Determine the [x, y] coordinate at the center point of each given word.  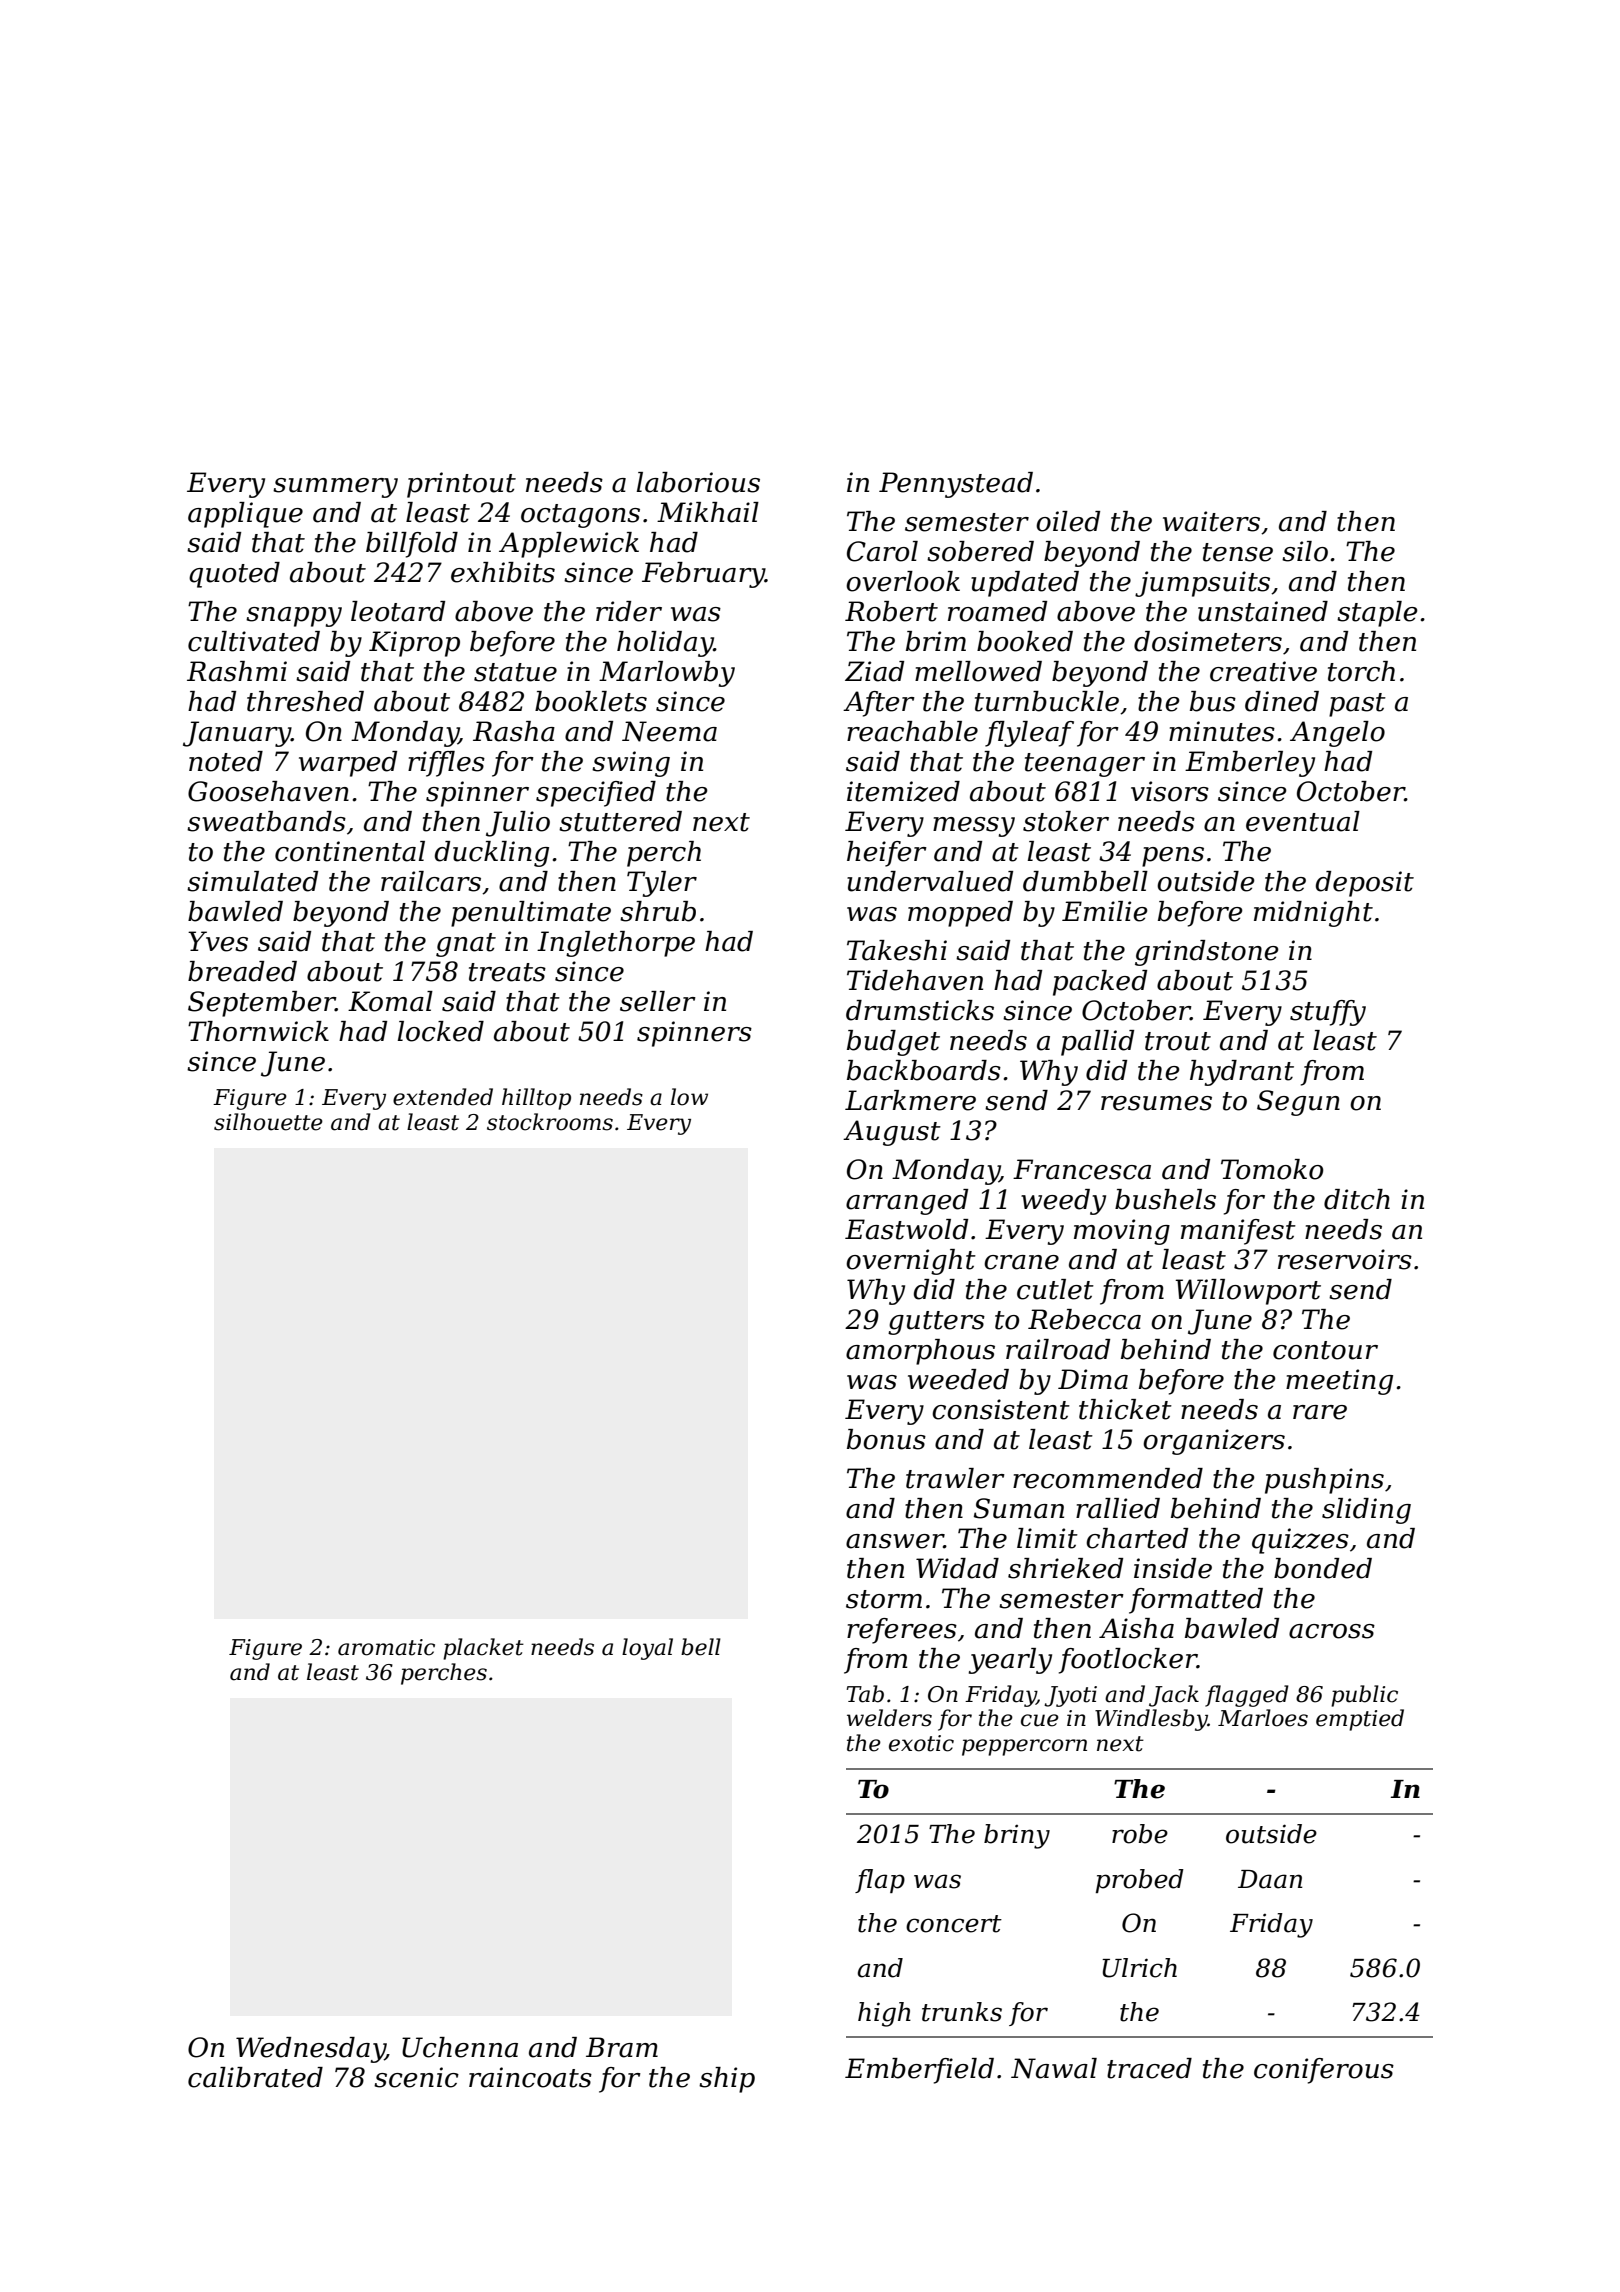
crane [1021, 1262]
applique [245, 515]
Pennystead [956, 485]
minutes [1222, 731]
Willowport [1248, 1292]
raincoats [530, 2077]
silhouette [268, 1122]
